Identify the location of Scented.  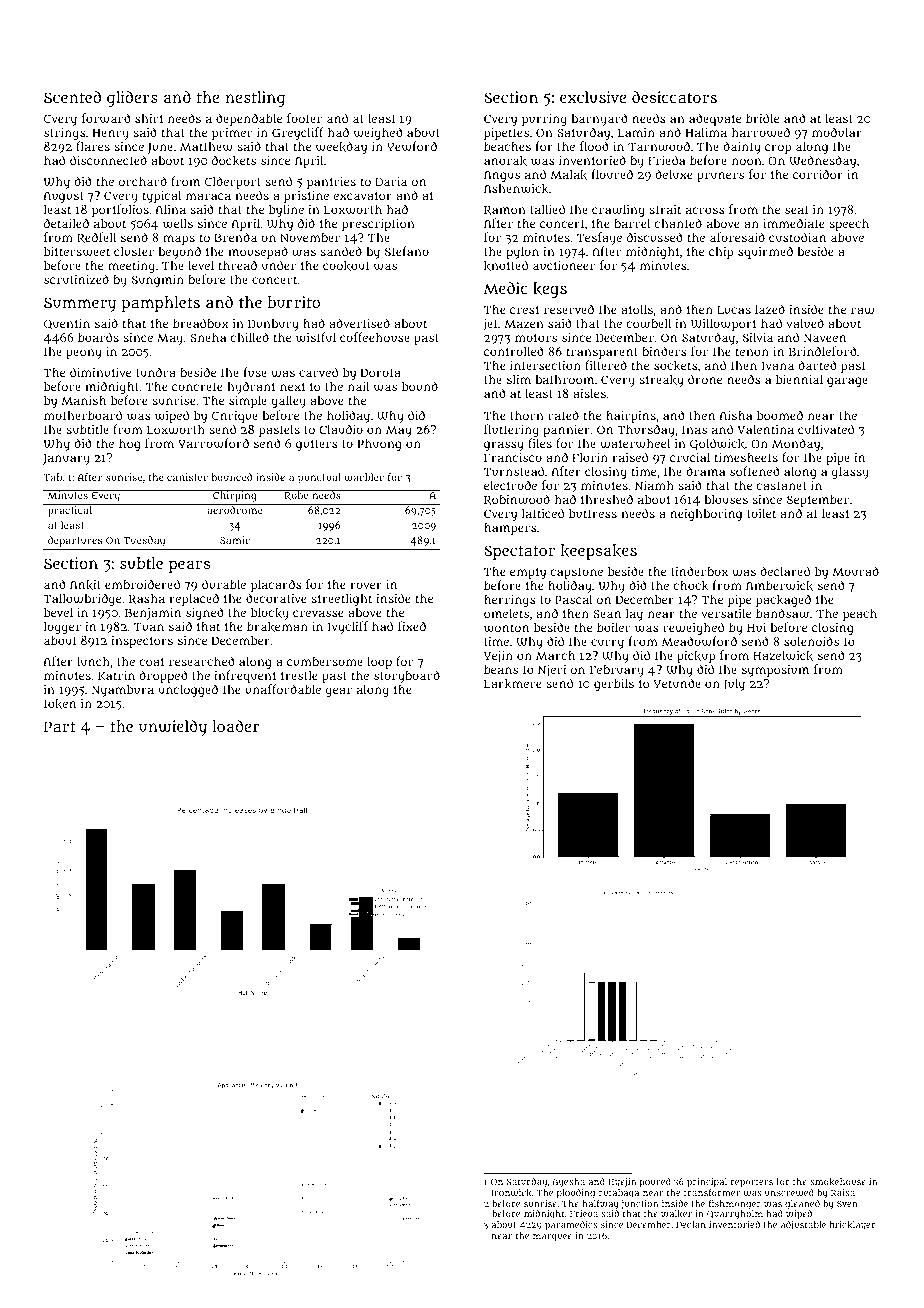
(72, 97).
